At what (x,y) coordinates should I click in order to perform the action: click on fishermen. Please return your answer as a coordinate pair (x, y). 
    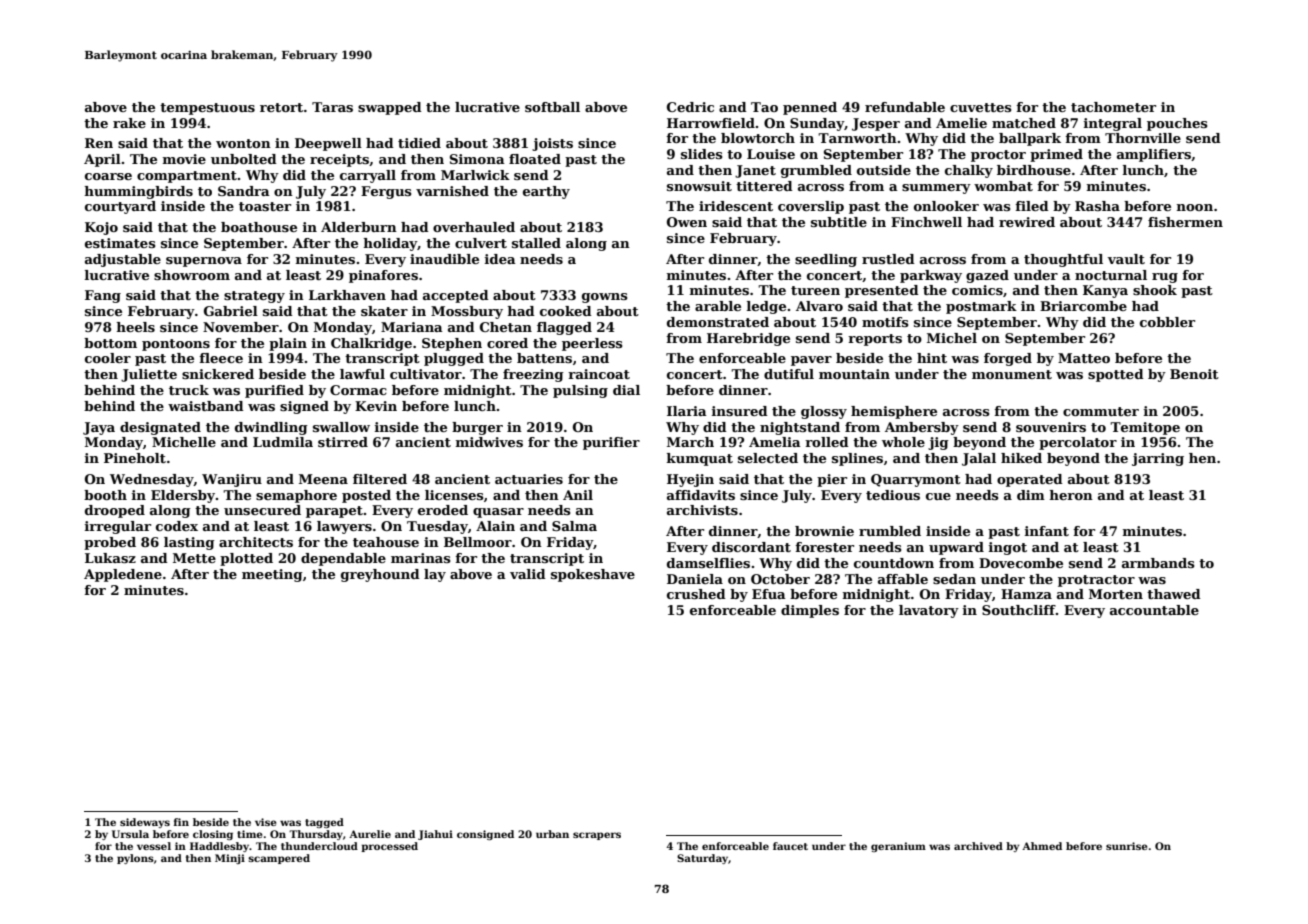
    Looking at the image, I should click on (1185, 222).
